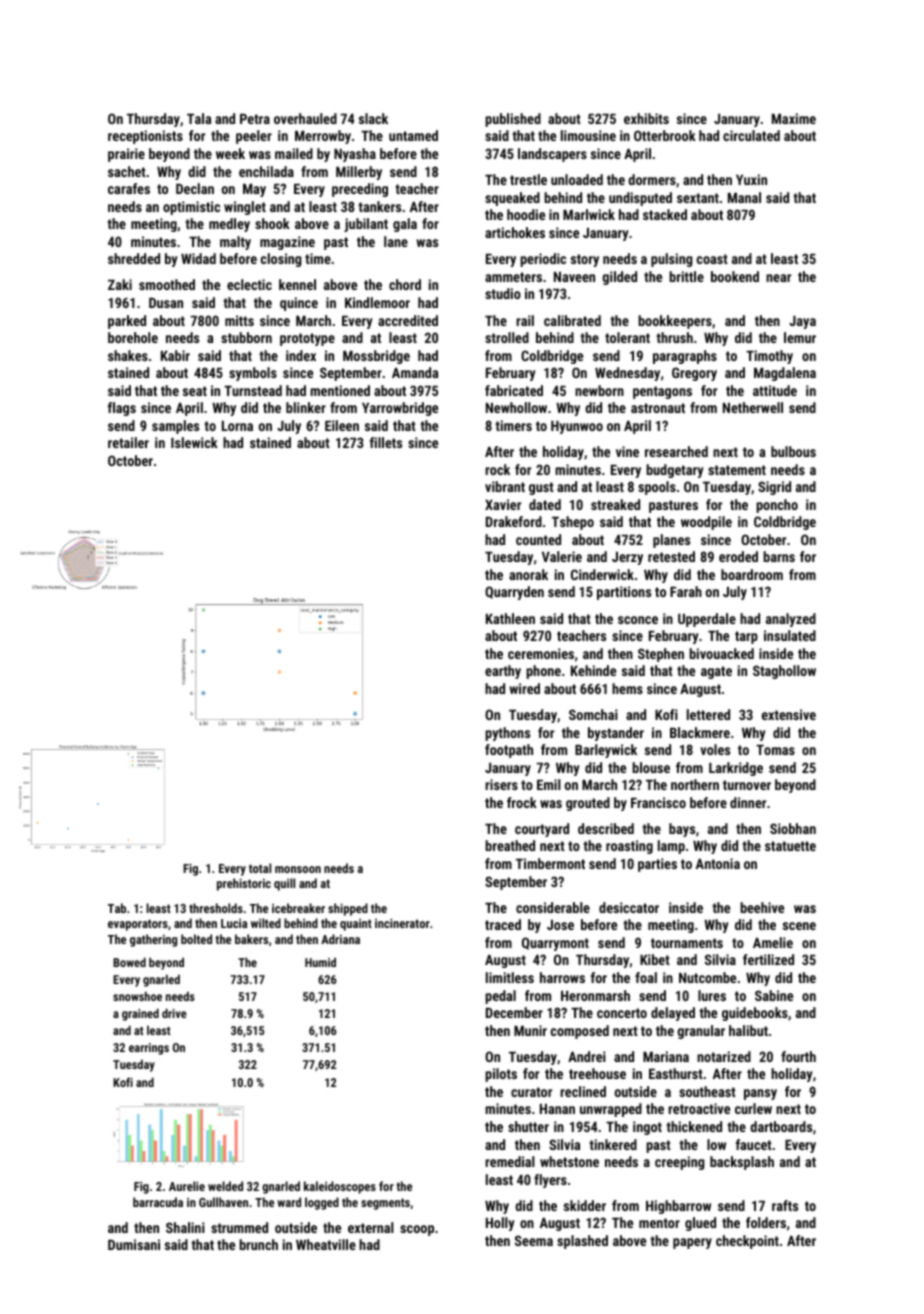  What do you see at coordinates (174, 1013) in the screenshot?
I see `drive` at bounding box center [174, 1013].
